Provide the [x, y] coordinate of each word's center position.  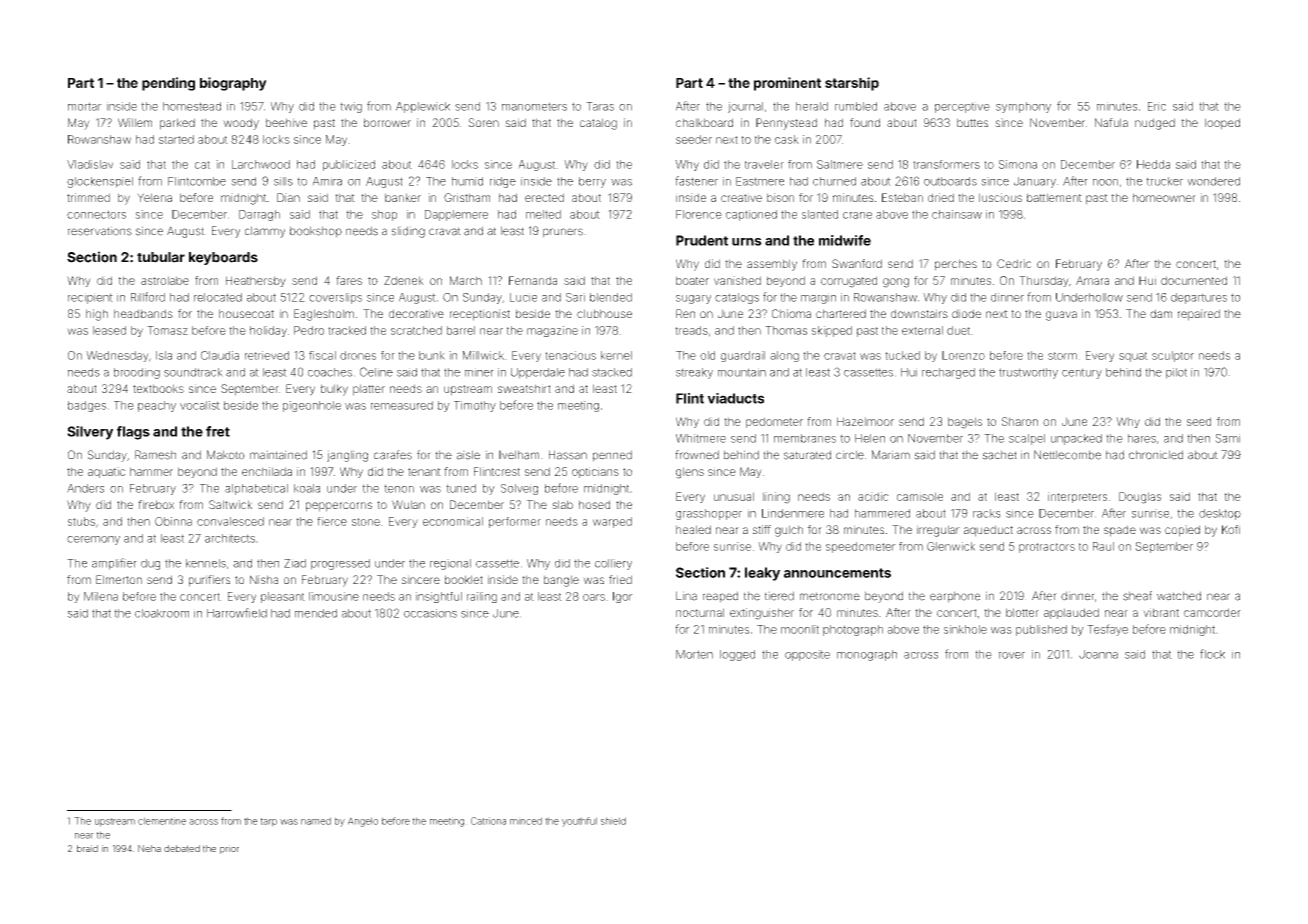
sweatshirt [524, 388]
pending [168, 84]
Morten [694, 654]
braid [87, 848]
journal [745, 107]
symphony [1023, 107]
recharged [948, 373]
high [97, 315]
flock [1212, 654]
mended [316, 613]
